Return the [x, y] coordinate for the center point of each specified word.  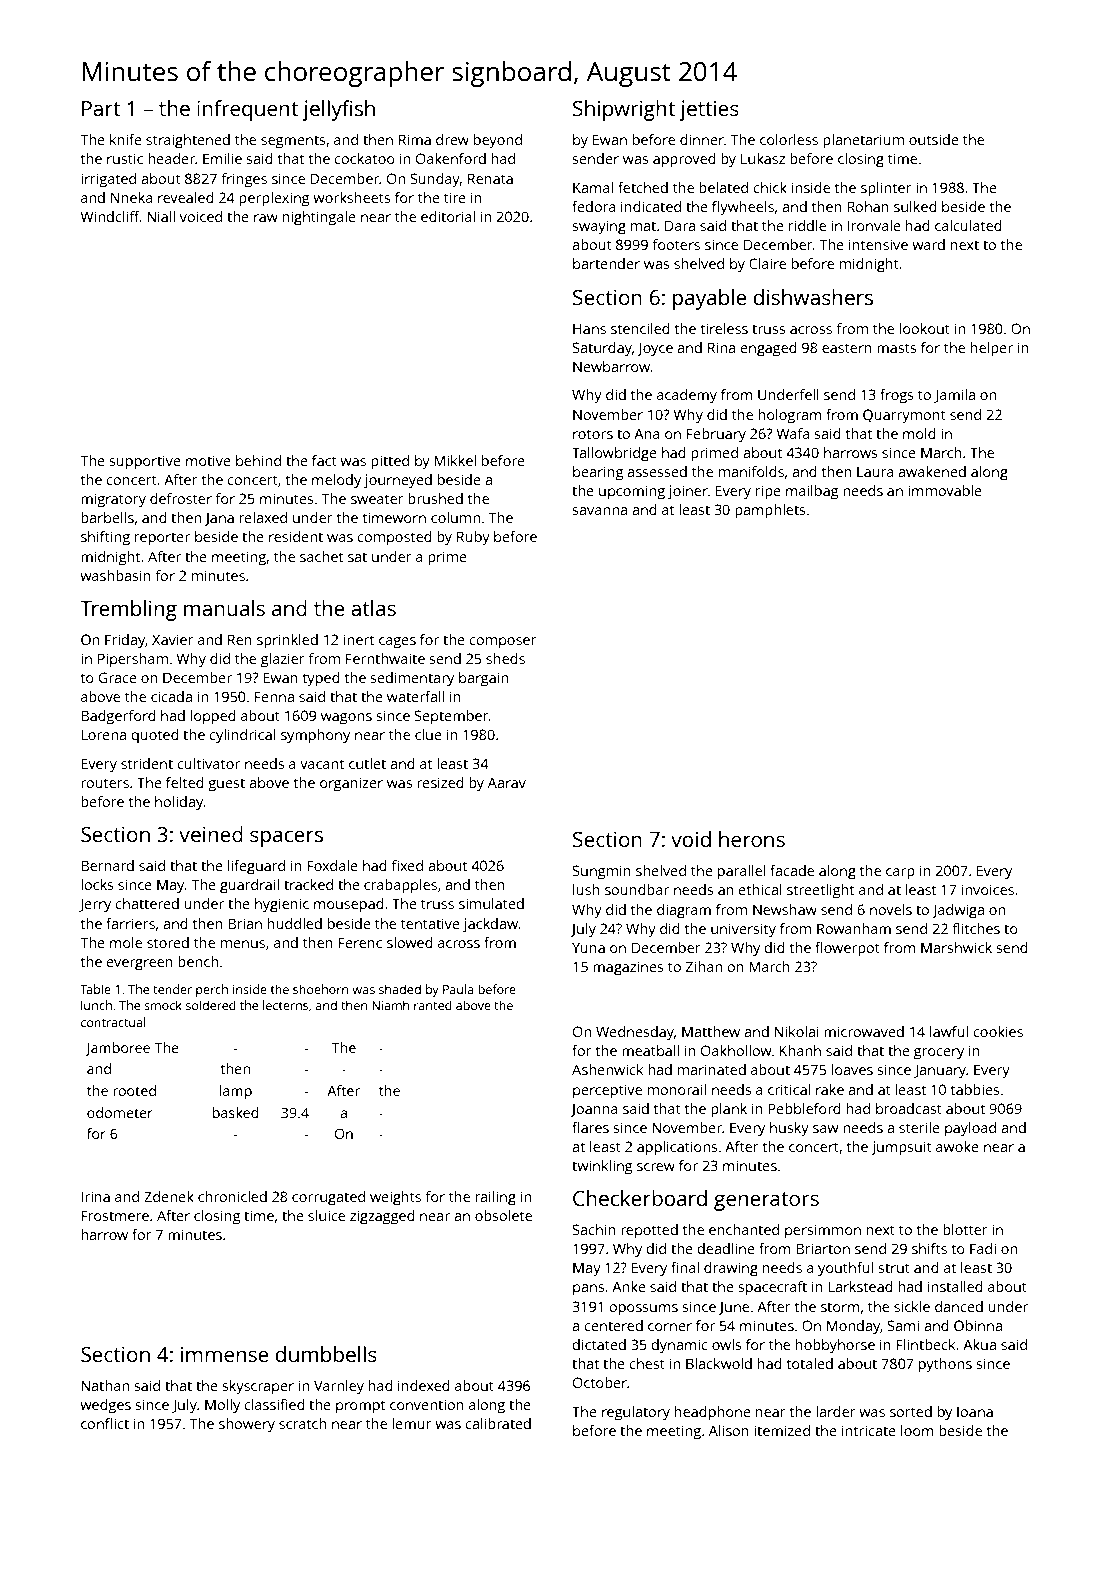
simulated [491, 903]
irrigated [108, 180]
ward [928, 244]
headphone [713, 1413]
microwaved [864, 1031]
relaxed [263, 517]
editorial [448, 216]
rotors [593, 434]
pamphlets [770, 511]
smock [163, 1005]
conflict [105, 1423]
